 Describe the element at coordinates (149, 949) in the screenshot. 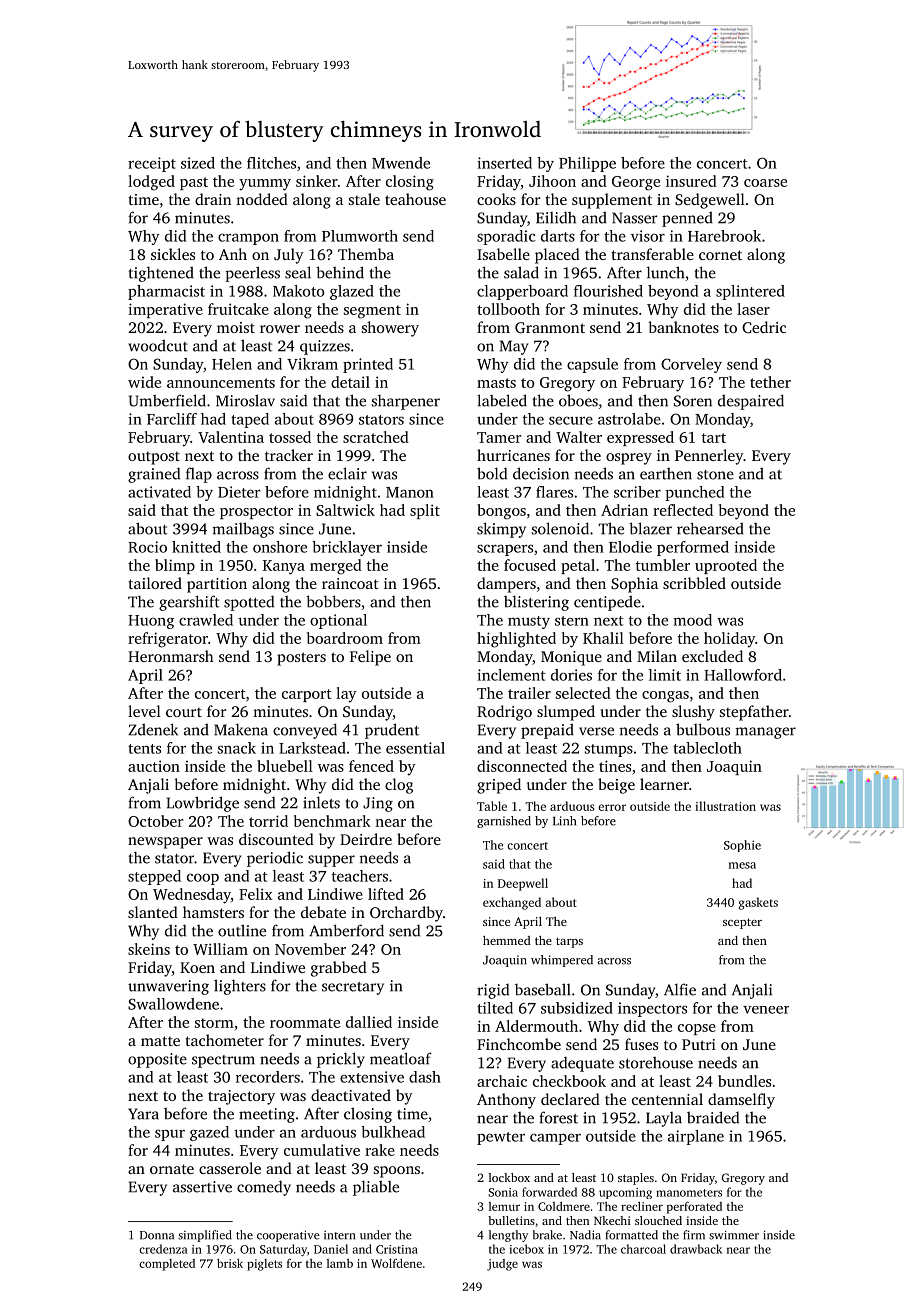

I see `skeins` at that location.
